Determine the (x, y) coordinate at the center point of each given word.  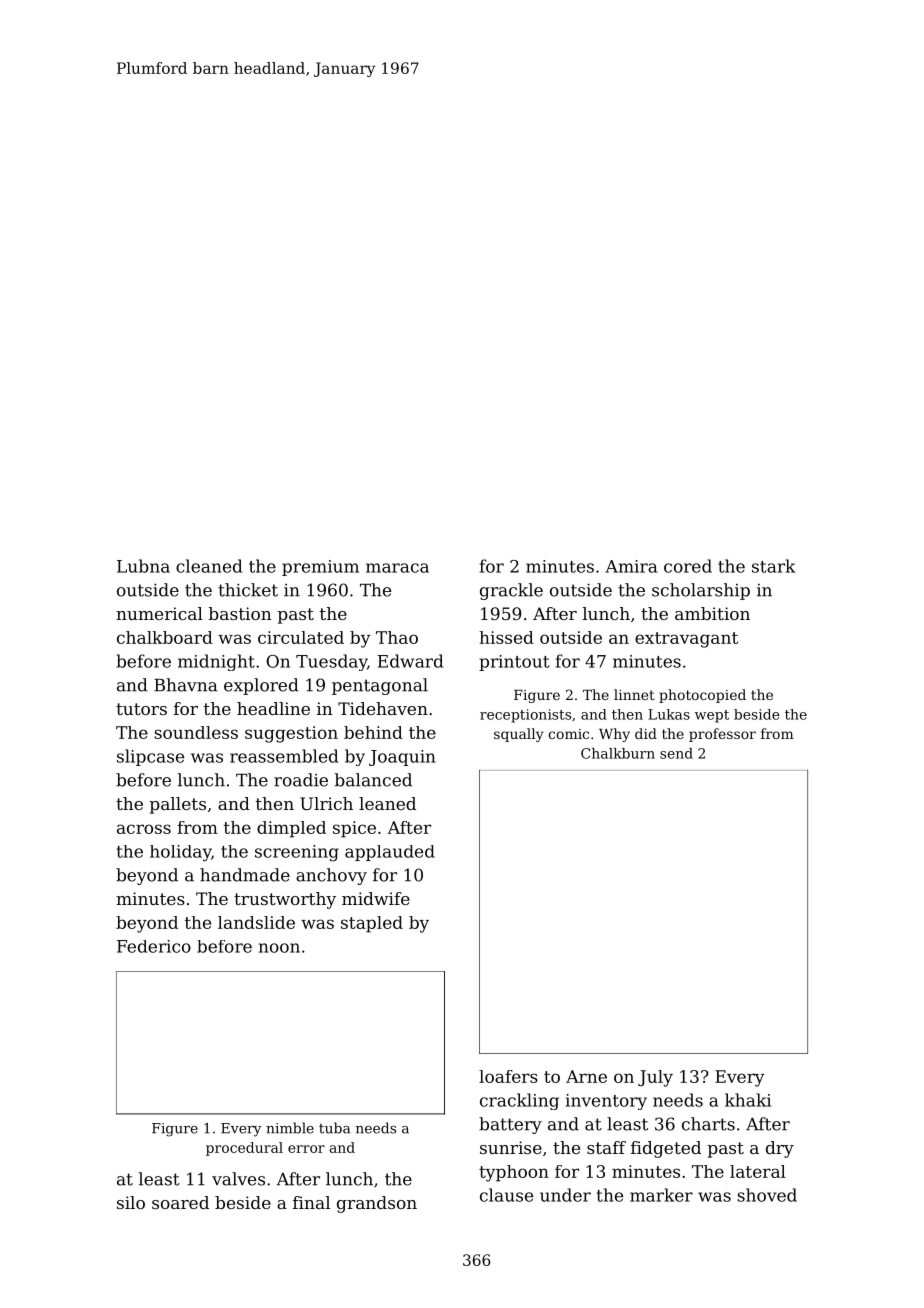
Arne (586, 1076)
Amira (631, 566)
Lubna (143, 566)
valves (238, 1179)
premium (320, 568)
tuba (334, 1128)
